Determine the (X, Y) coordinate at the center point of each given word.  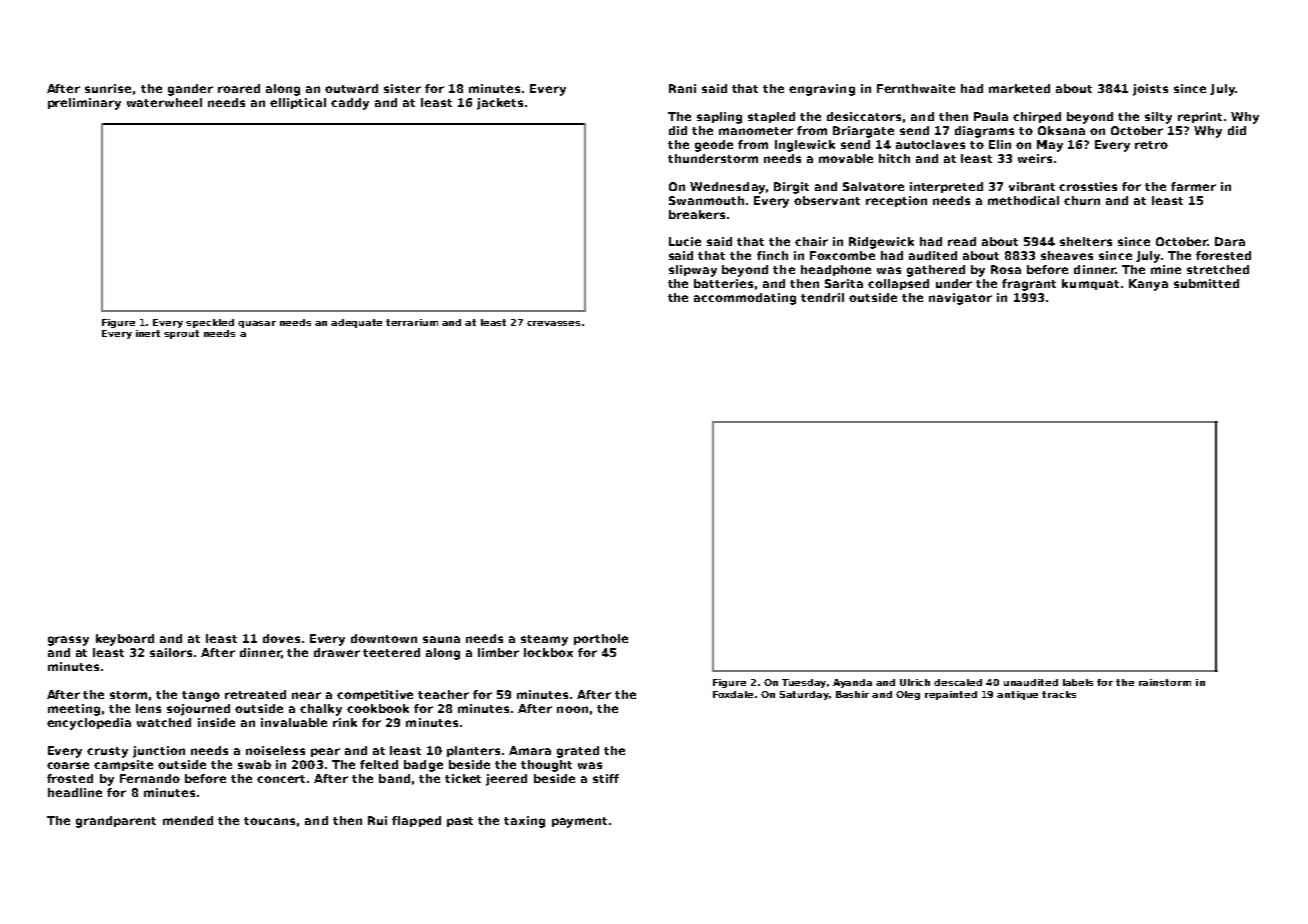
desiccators (864, 116)
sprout (181, 334)
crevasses (553, 323)
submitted (1206, 283)
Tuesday (804, 683)
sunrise (108, 88)
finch (772, 255)
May (1050, 146)
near (306, 695)
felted (379, 764)
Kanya (1148, 285)
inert (148, 333)
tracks (1059, 694)
